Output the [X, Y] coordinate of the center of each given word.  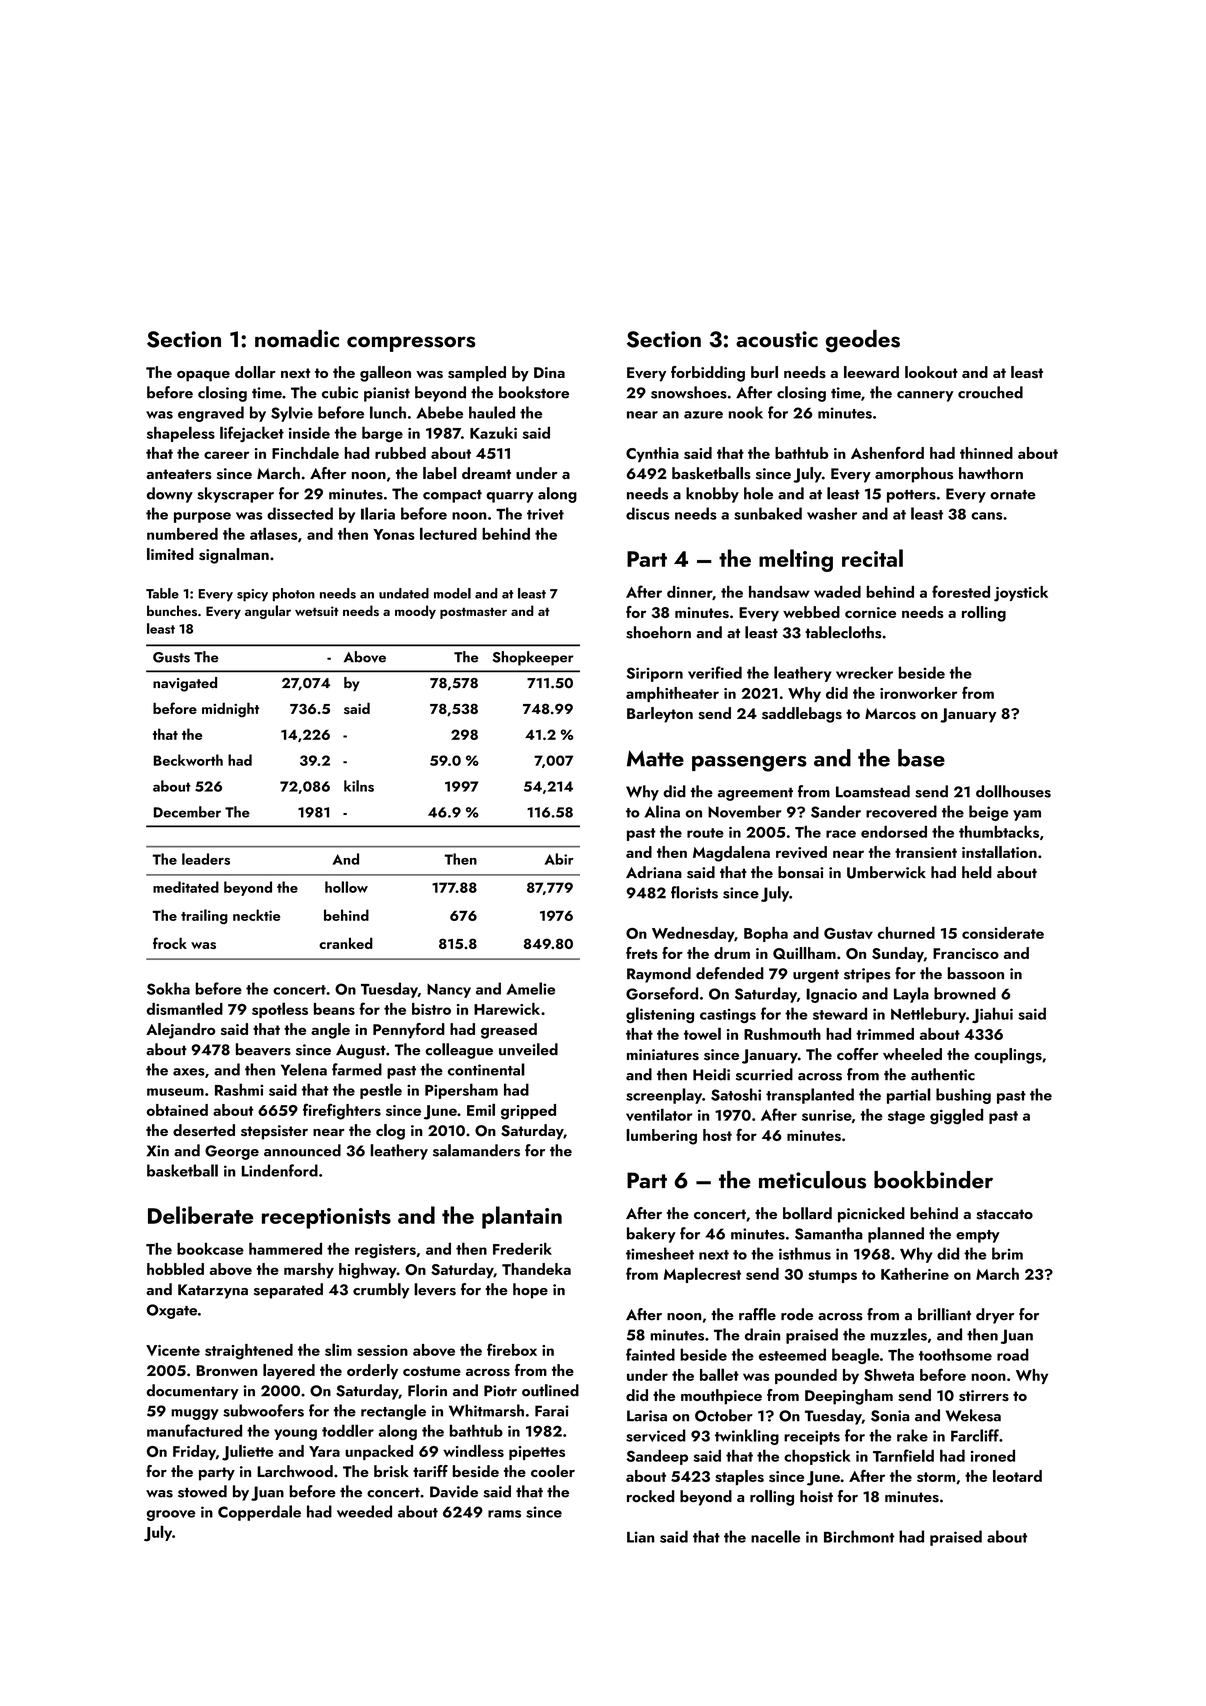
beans [334, 1009]
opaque [203, 376]
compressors [411, 344]
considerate [1003, 933]
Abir [559, 859]
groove [171, 1515]
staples [739, 1477]
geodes [863, 341]
